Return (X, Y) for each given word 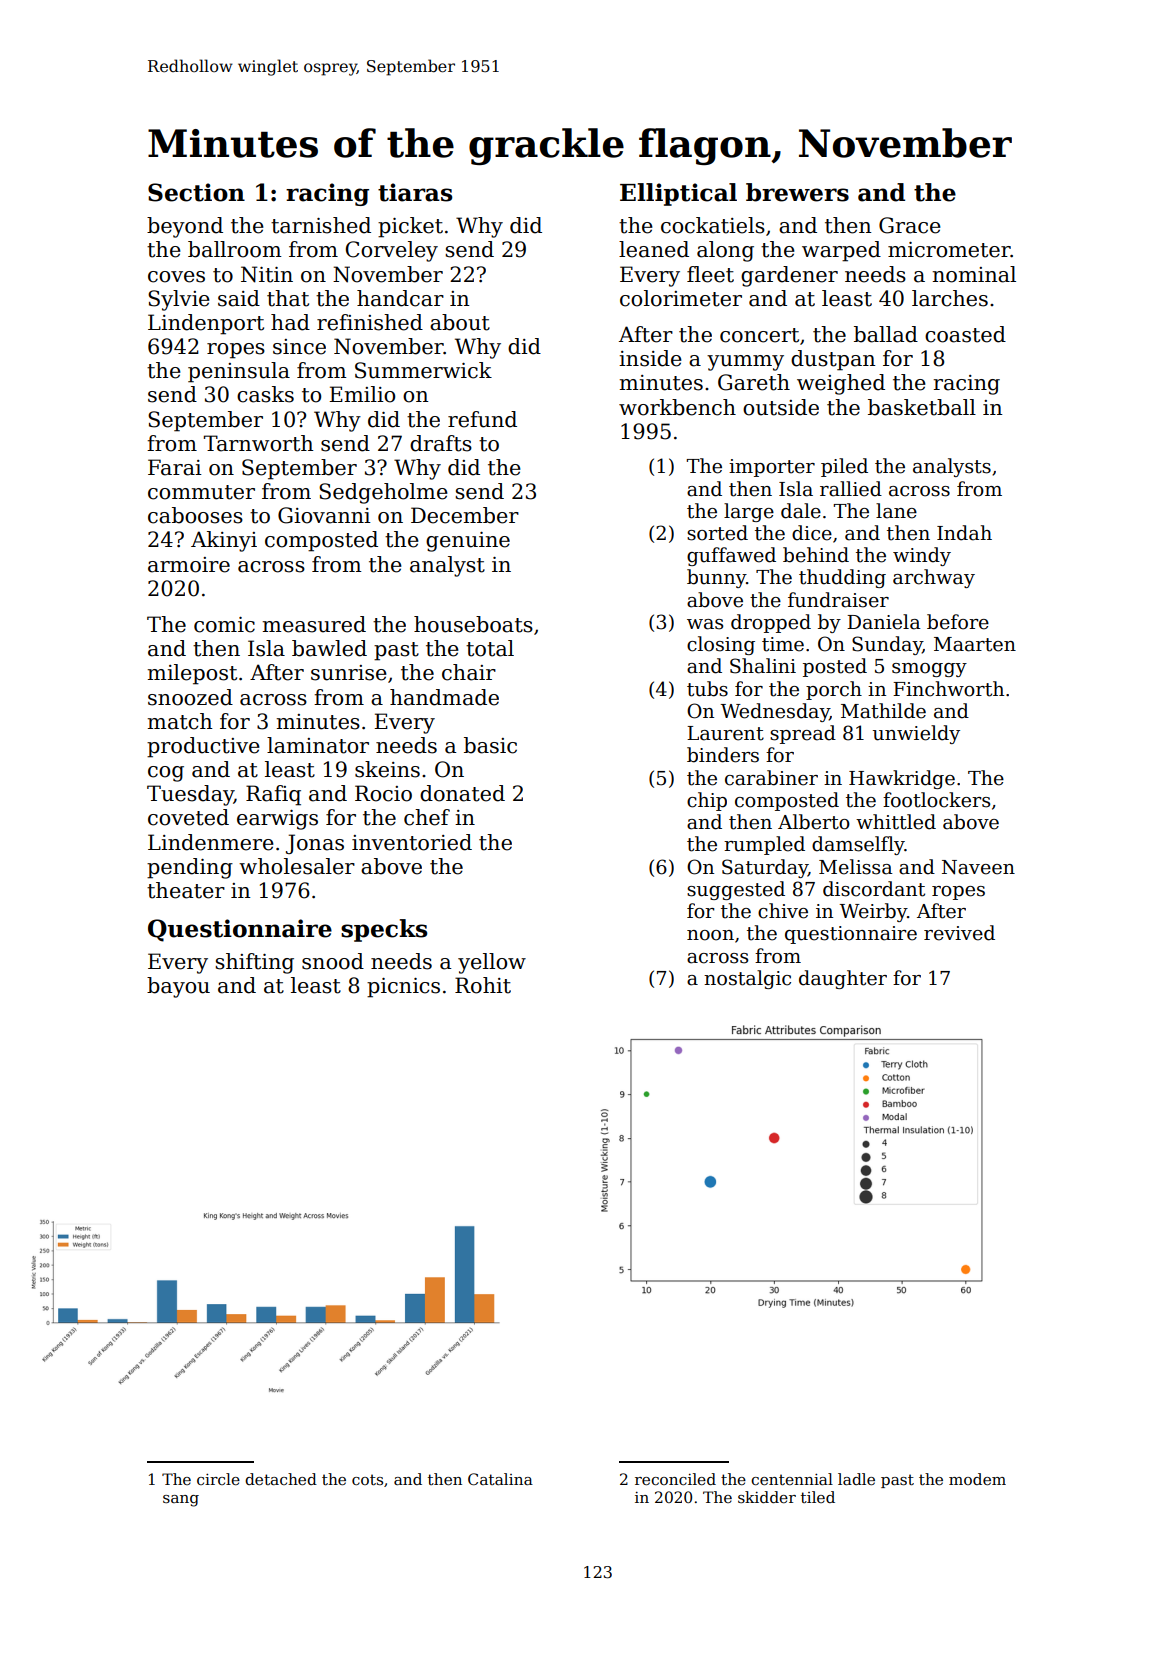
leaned (654, 249)
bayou (178, 987)
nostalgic (747, 979)
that (288, 298)
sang (181, 1501)
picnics (403, 988)
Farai (175, 467)
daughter (843, 979)
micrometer (949, 250)
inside (650, 358)
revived (959, 933)
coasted (965, 334)
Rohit (483, 985)
